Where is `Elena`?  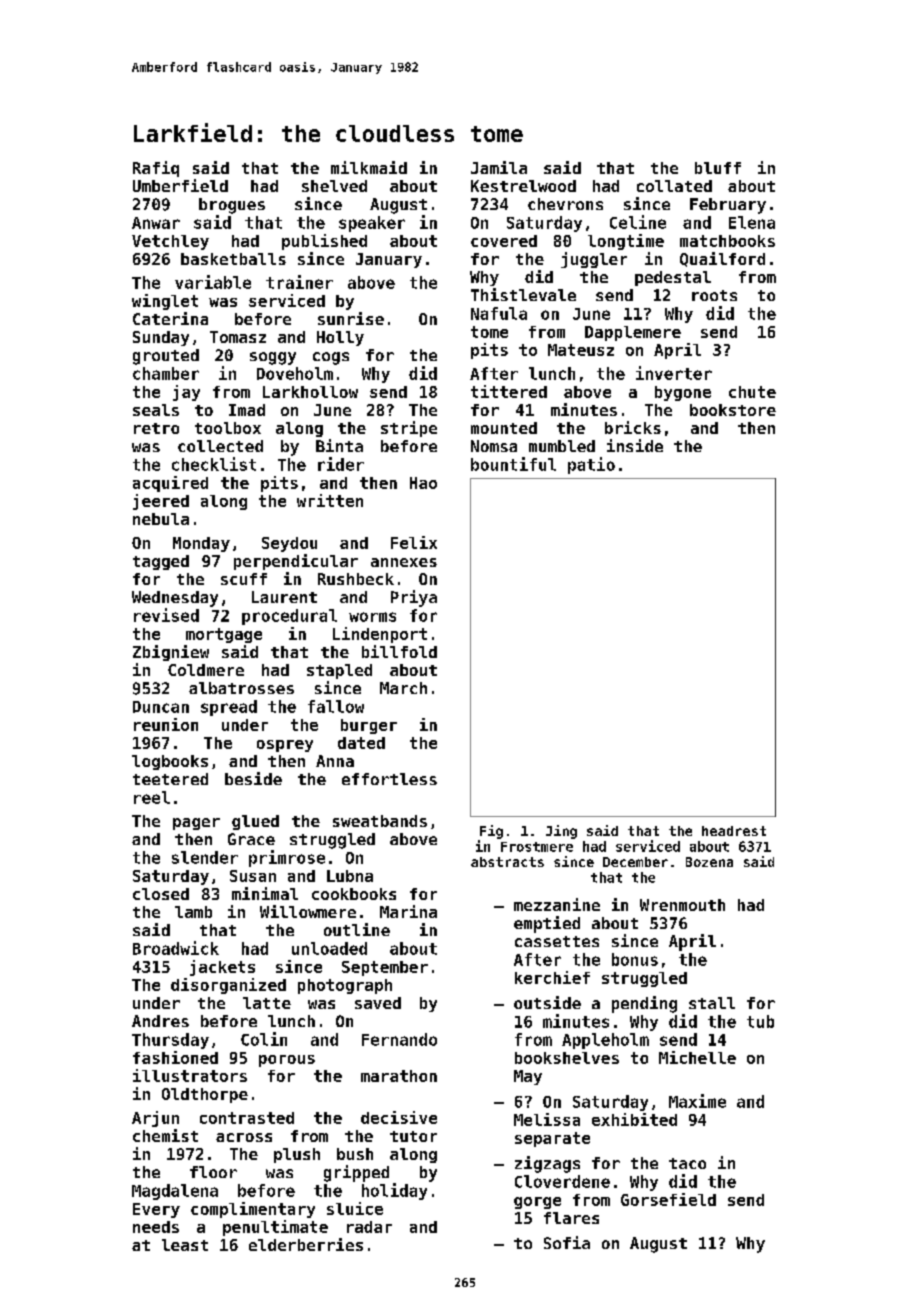
Elena is located at coordinates (752, 222).
